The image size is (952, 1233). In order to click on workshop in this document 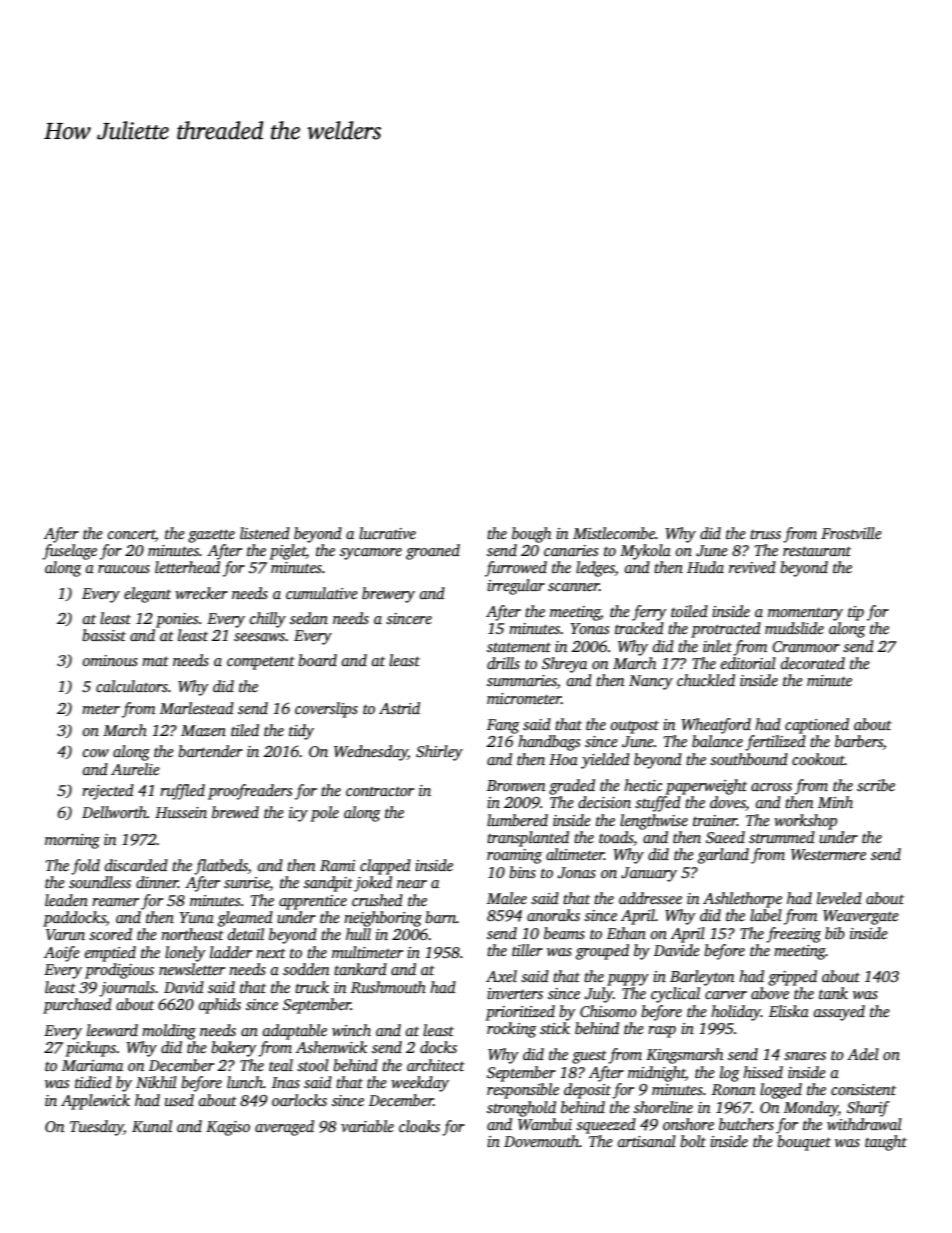, I will do `click(805, 822)`.
